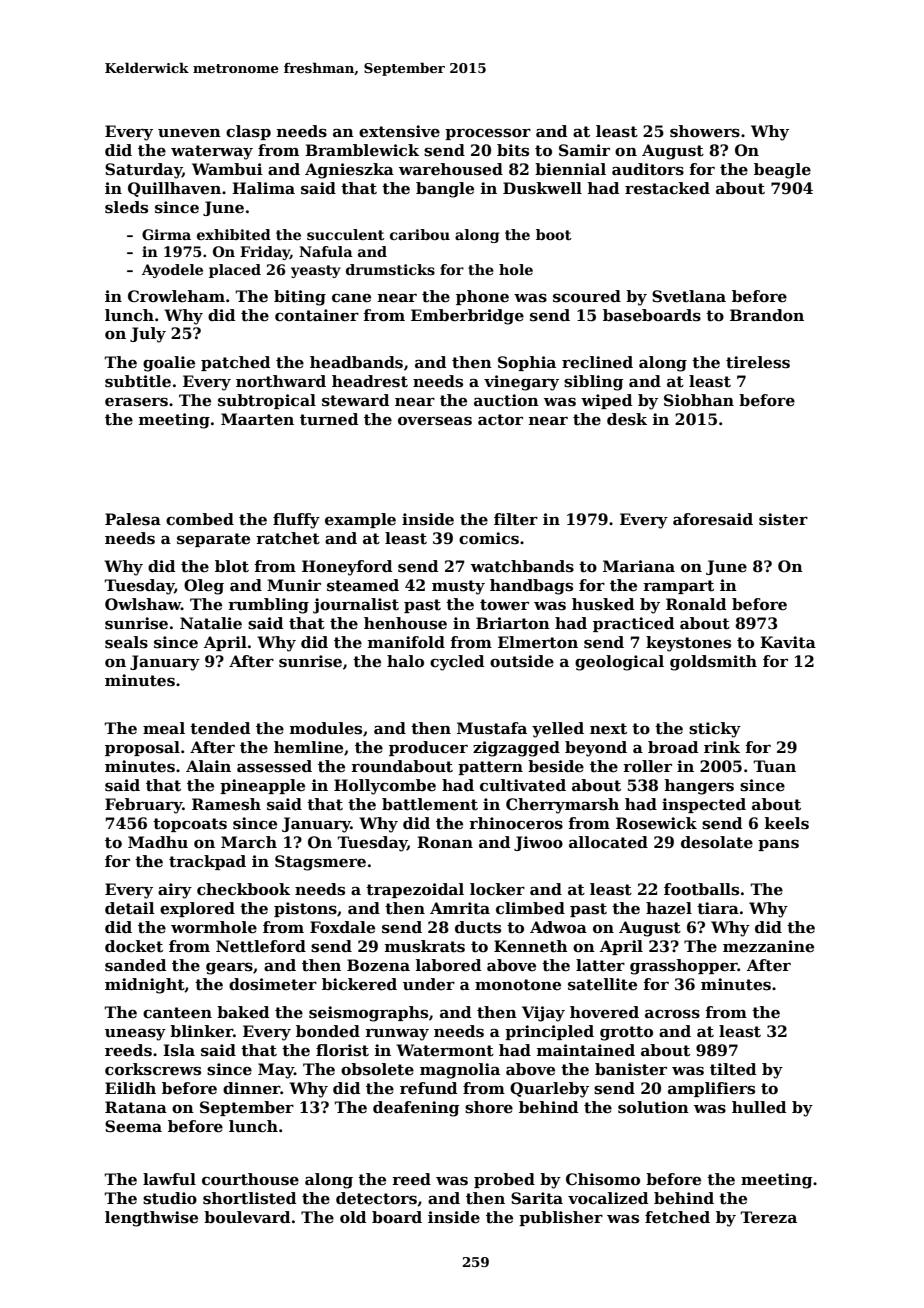 This screenshot has width=924, height=1308. What do you see at coordinates (243, 889) in the screenshot?
I see `checkbook` at bounding box center [243, 889].
